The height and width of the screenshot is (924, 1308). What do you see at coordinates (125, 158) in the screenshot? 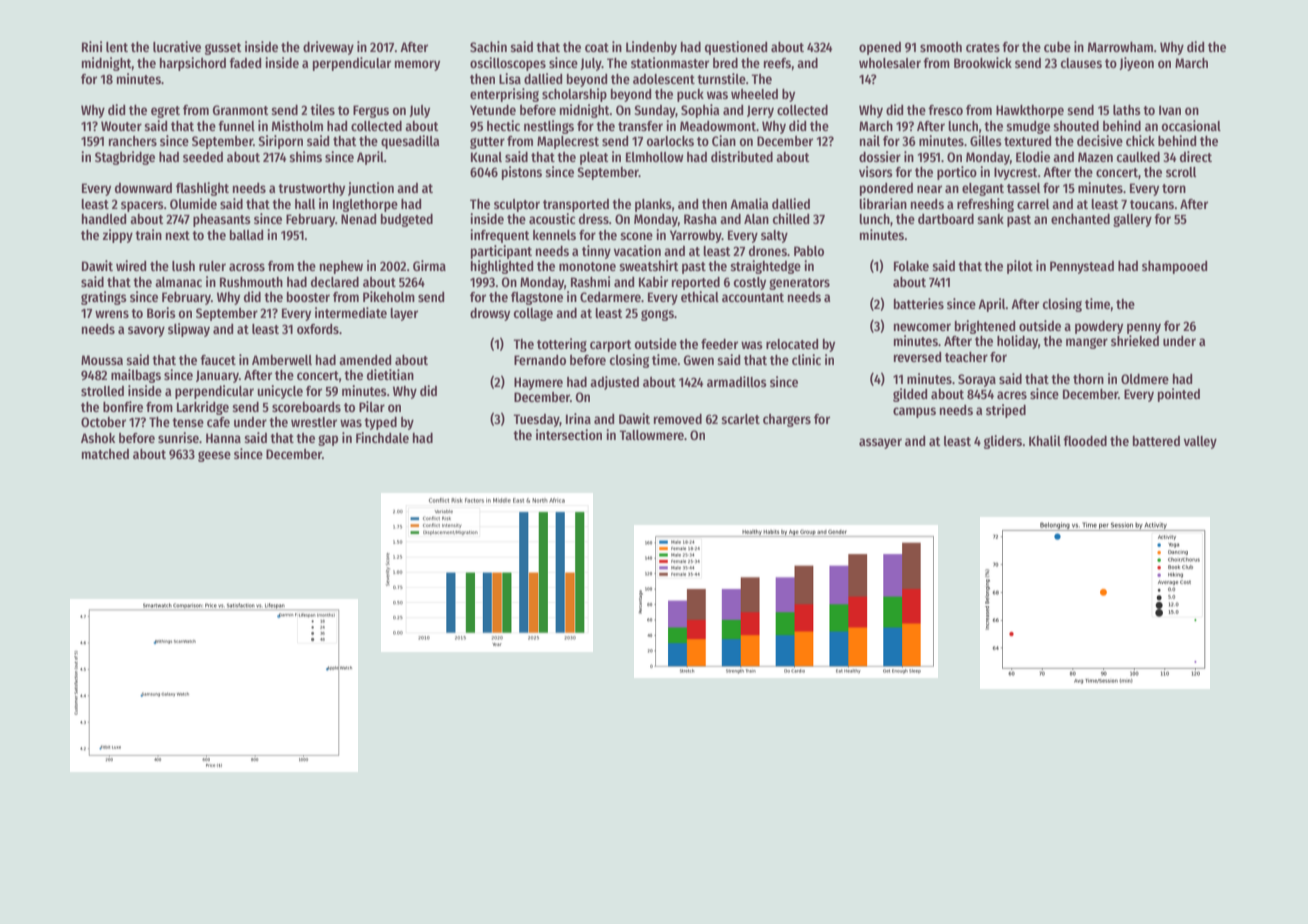
I see `Stagbridge` at bounding box center [125, 158].
